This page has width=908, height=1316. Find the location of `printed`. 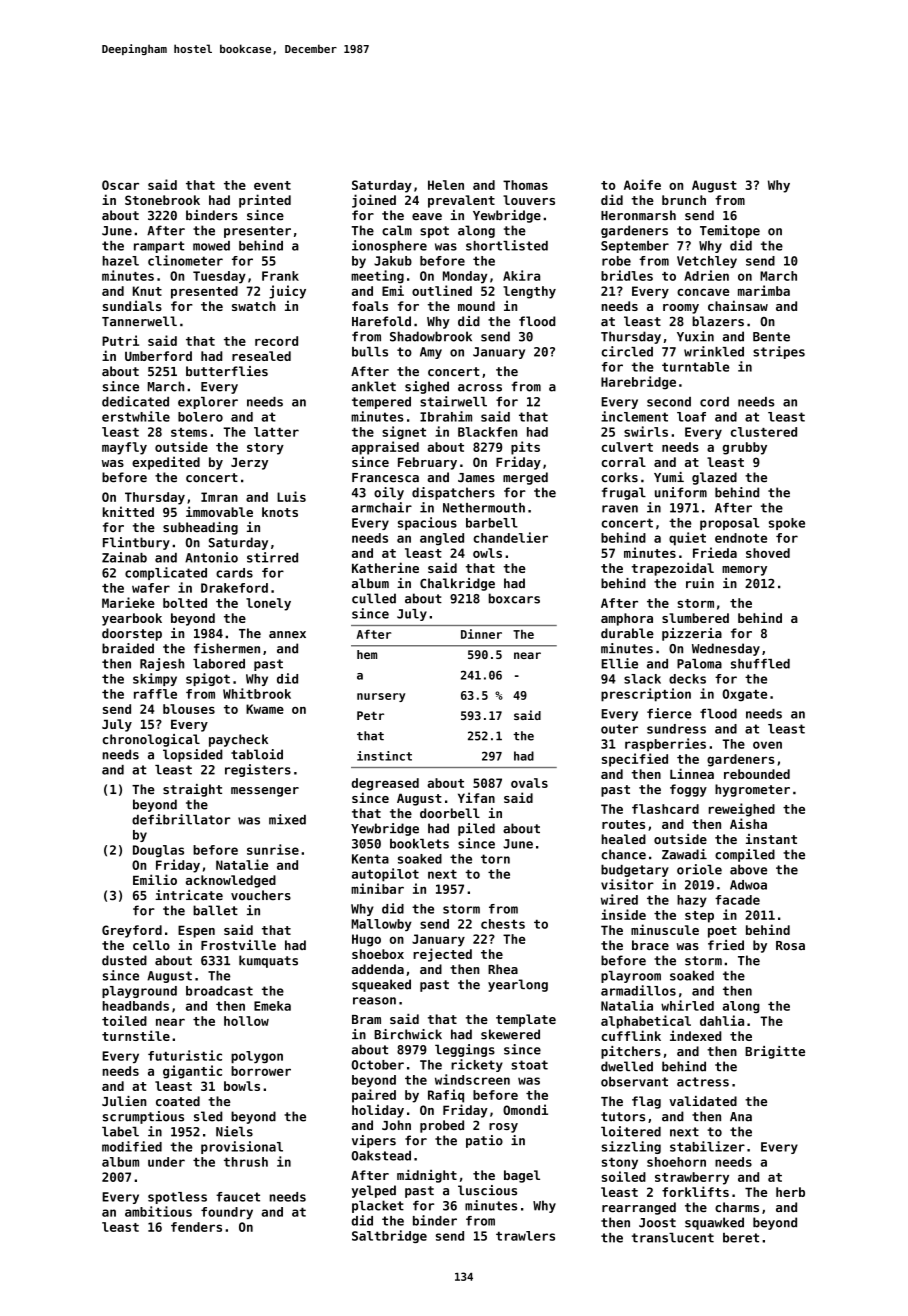

printed is located at coordinates (265, 201).
